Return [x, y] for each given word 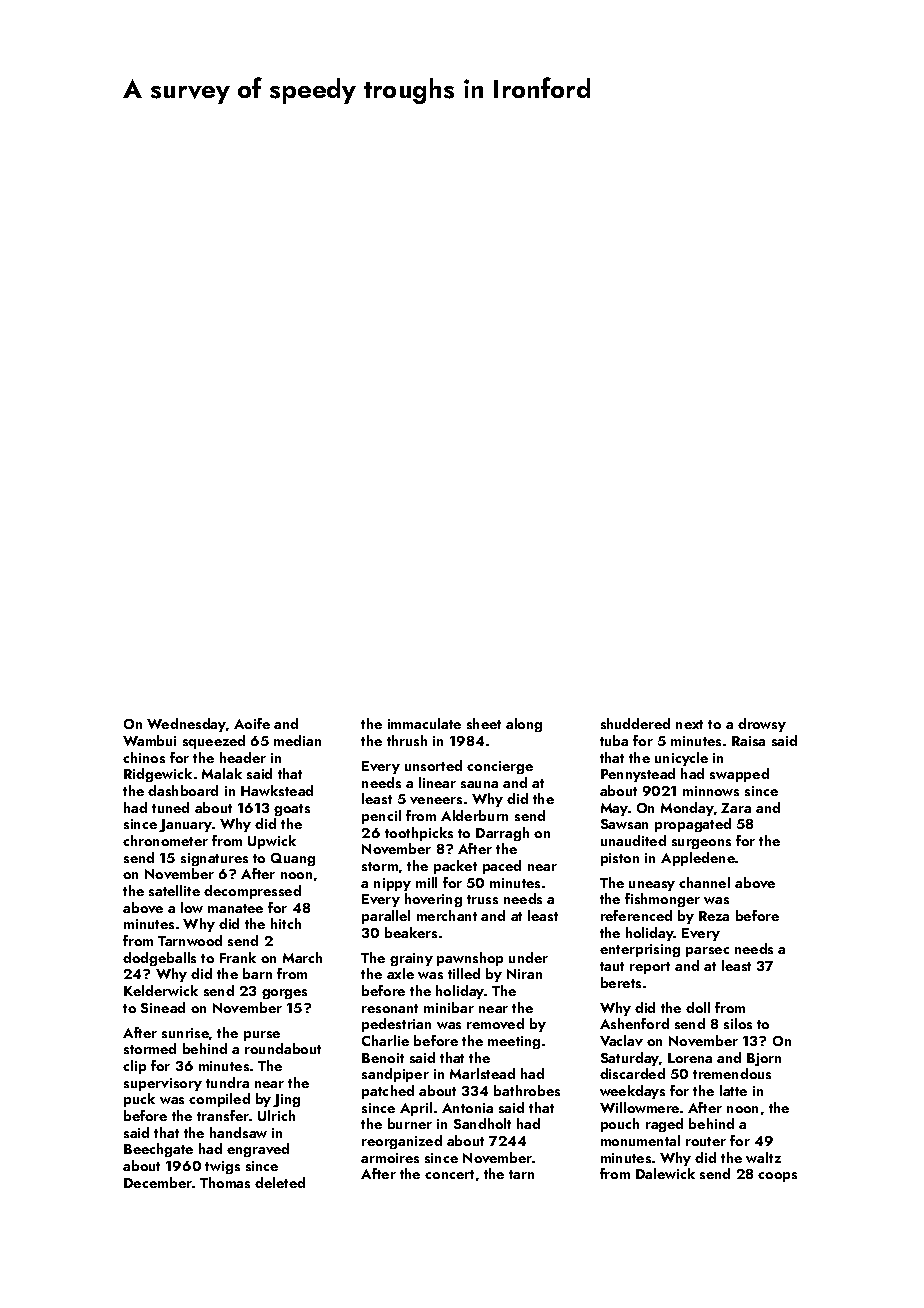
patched [388, 1092]
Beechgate [158, 1150]
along [524, 725]
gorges [284, 994]
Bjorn [764, 1059]
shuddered [635, 723]
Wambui [149, 740]
